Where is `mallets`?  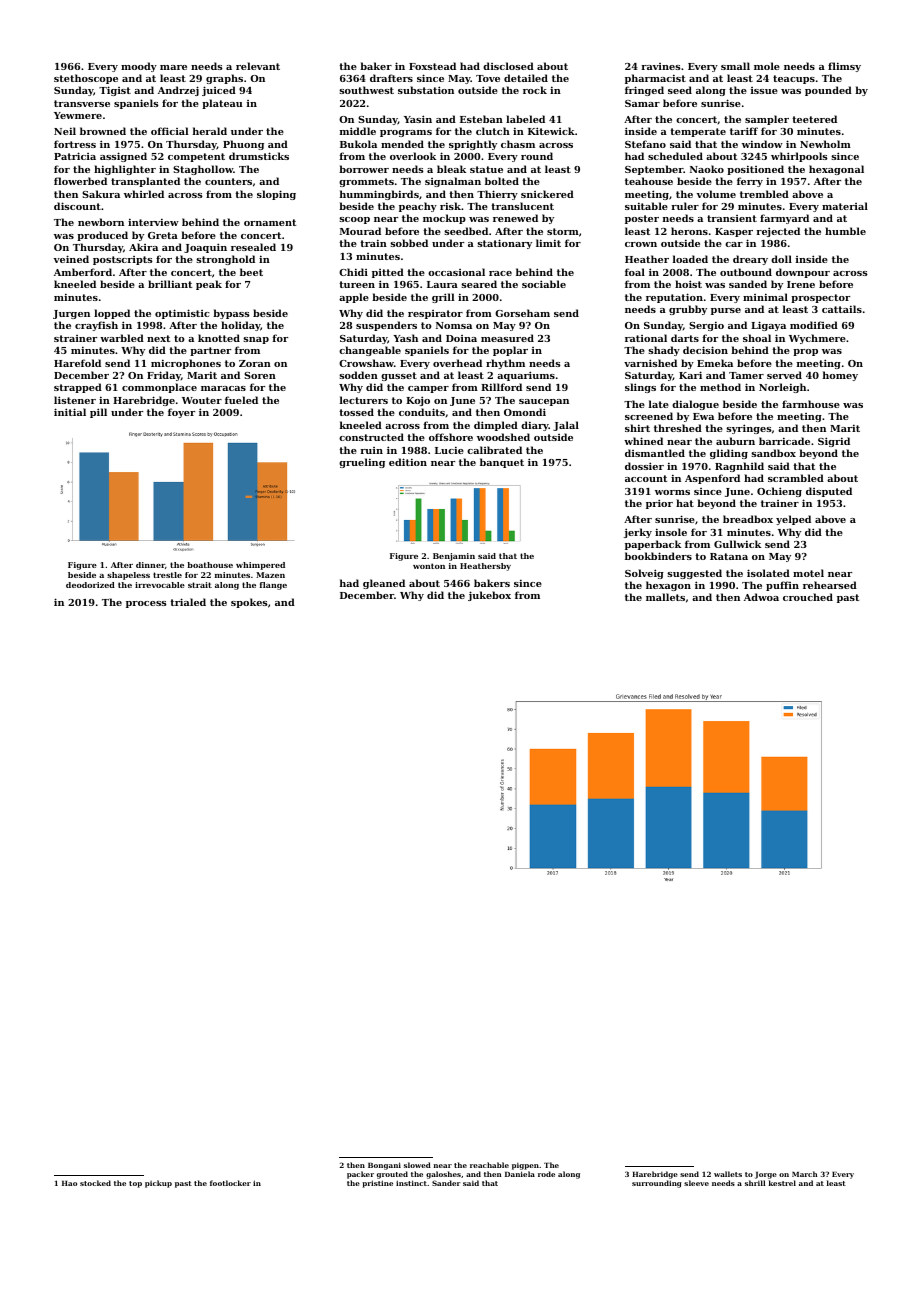 mallets is located at coordinates (665, 597).
